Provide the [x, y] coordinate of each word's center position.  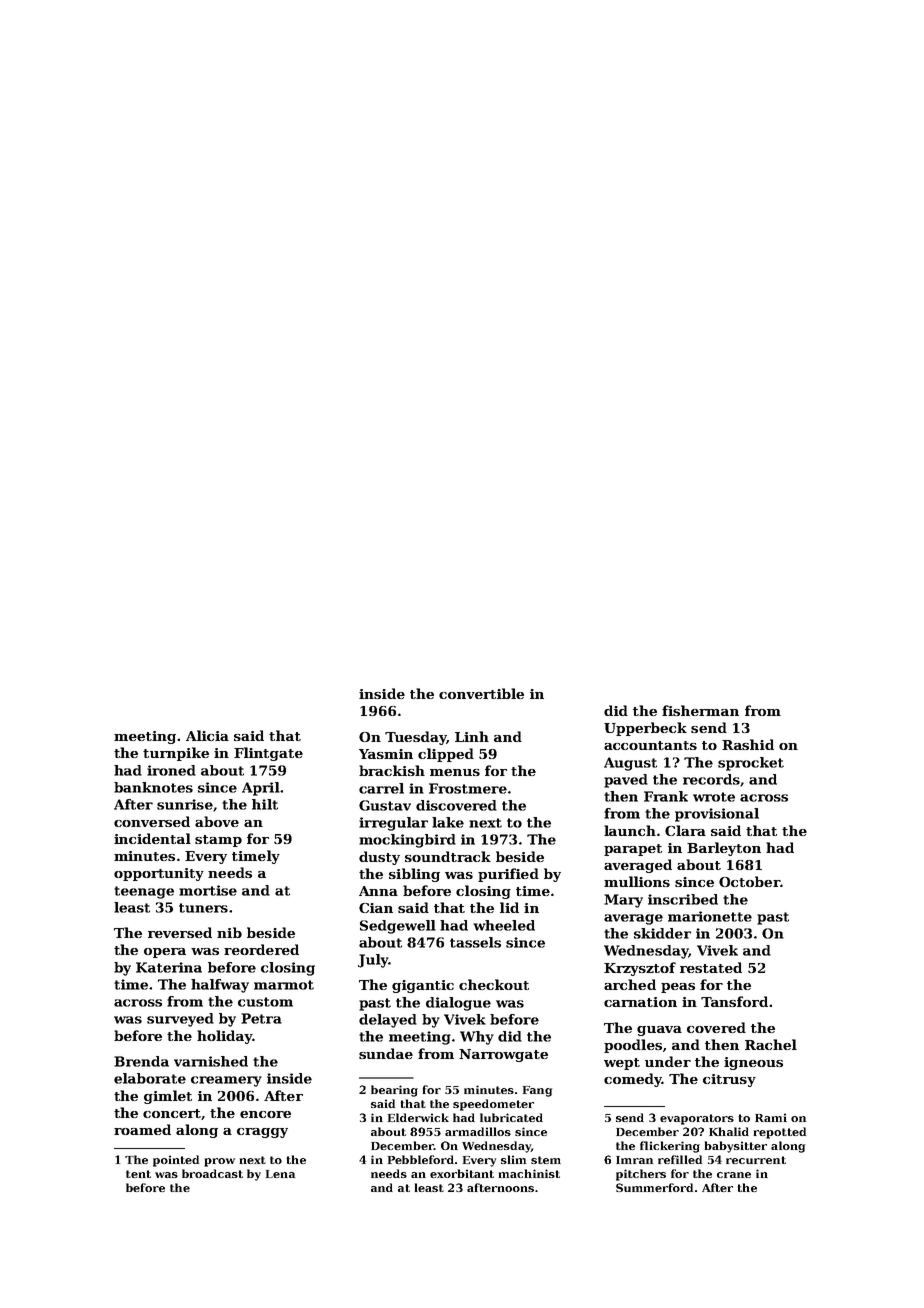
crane [734, 1175]
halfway [220, 986]
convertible [481, 693]
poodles [633, 1046]
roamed [142, 1129]
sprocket [751, 764]
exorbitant [462, 1173]
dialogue [458, 1004]
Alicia [207, 735]
